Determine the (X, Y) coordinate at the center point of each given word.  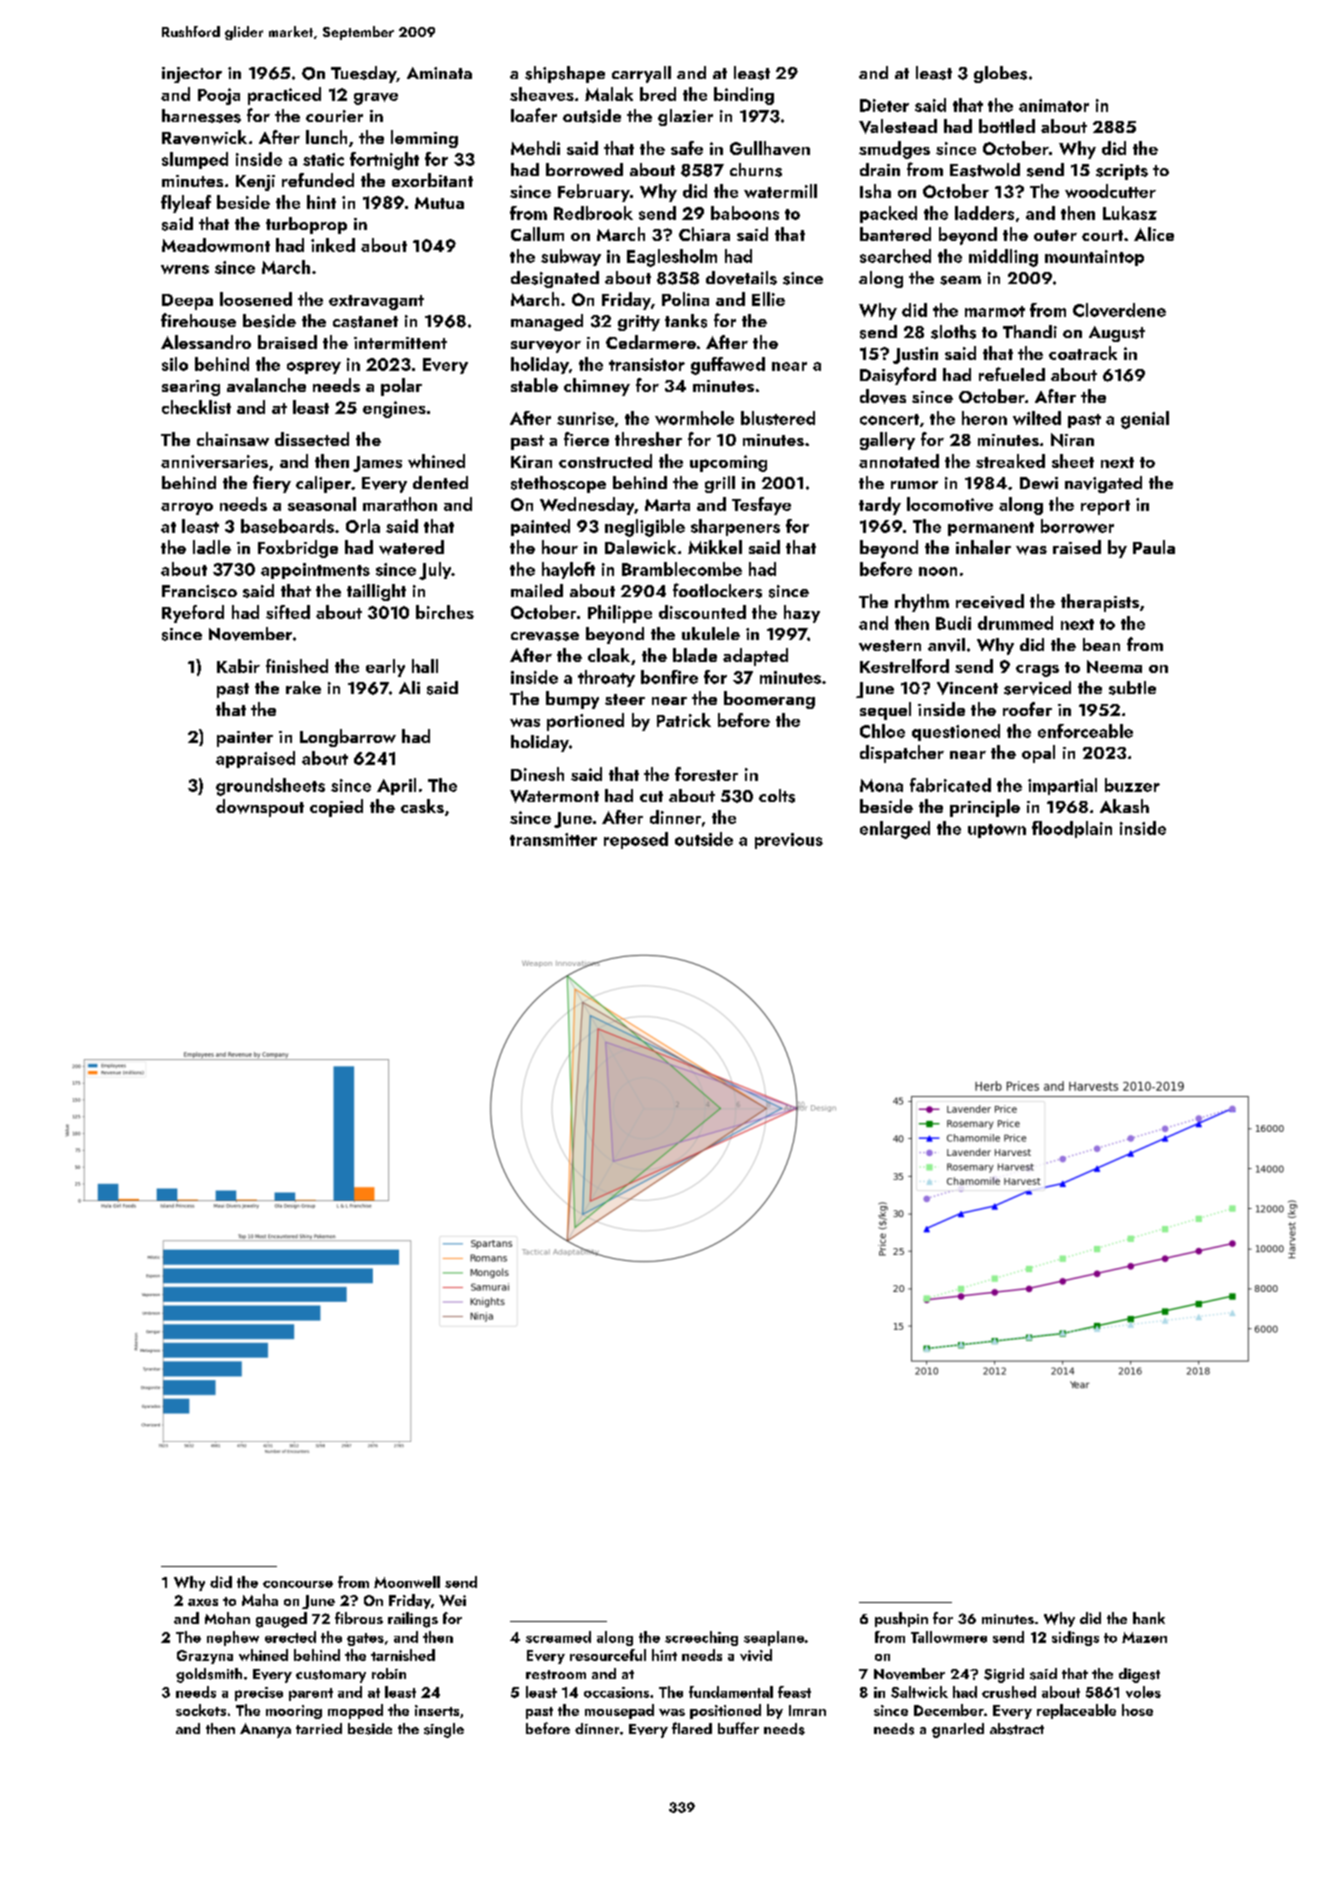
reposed (636, 840)
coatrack (1083, 353)
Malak (609, 94)
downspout (260, 808)
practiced (284, 96)
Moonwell (407, 1582)
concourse (298, 1584)
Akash (1124, 806)
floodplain (1072, 829)
